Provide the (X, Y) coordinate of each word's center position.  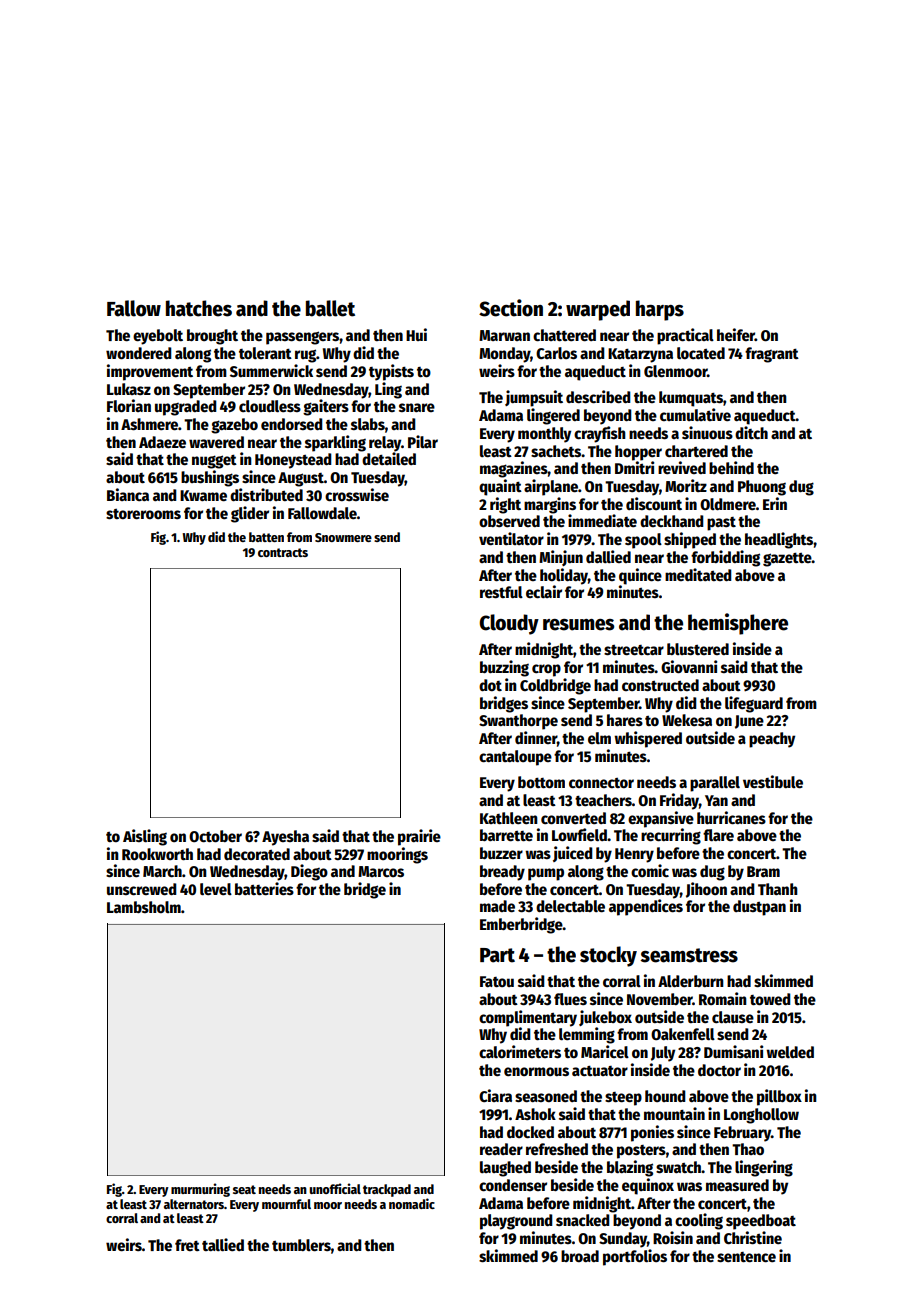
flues (570, 999)
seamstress (689, 955)
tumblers (301, 1245)
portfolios (635, 1257)
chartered (696, 451)
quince (640, 576)
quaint (500, 487)
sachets (556, 451)
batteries (264, 889)
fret (187, 1245)
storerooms (143, 514)
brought (212, 337)
